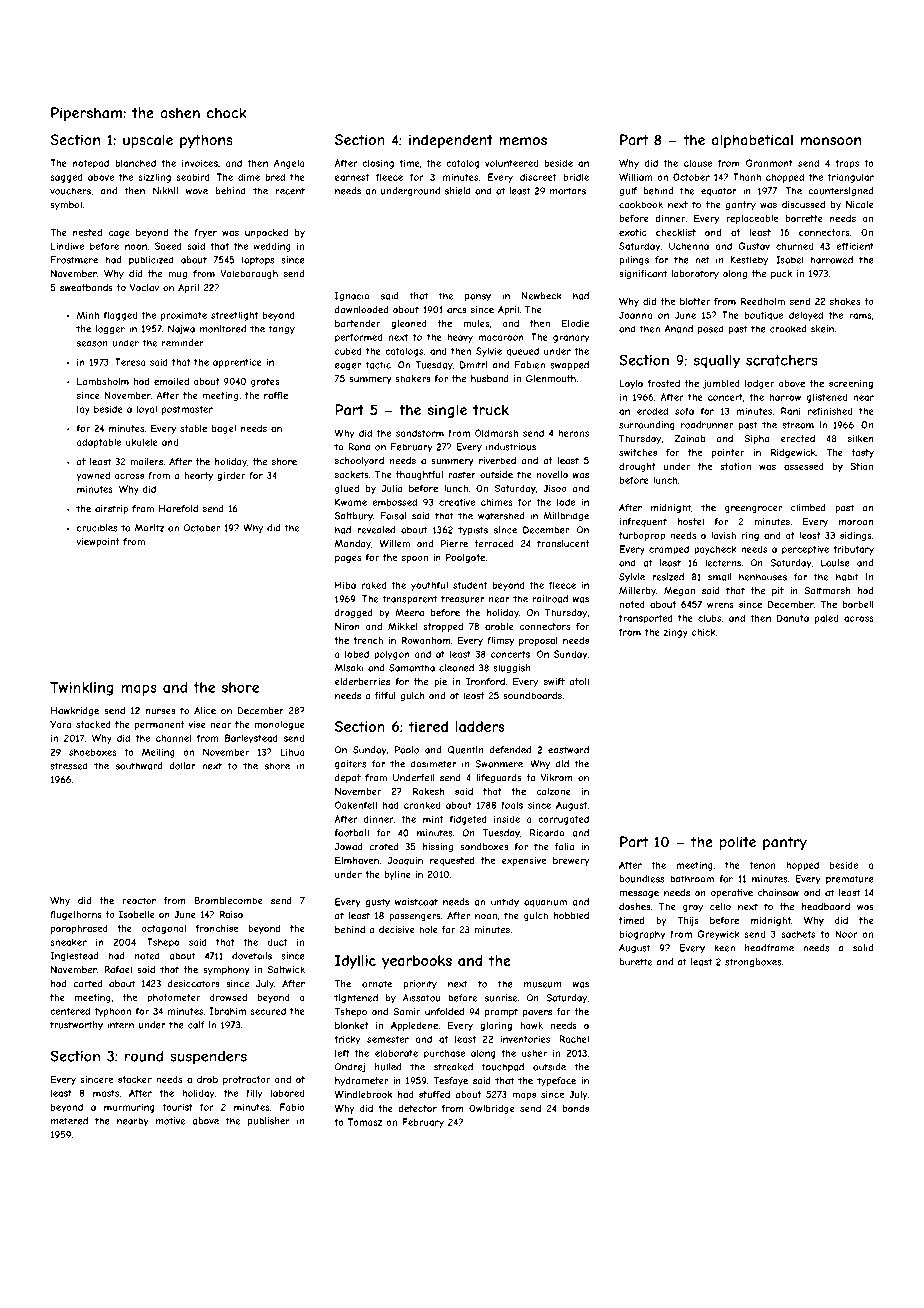 This screenshot has width=924, height=1308. I want to click on Thanh, so click(747, 177).
